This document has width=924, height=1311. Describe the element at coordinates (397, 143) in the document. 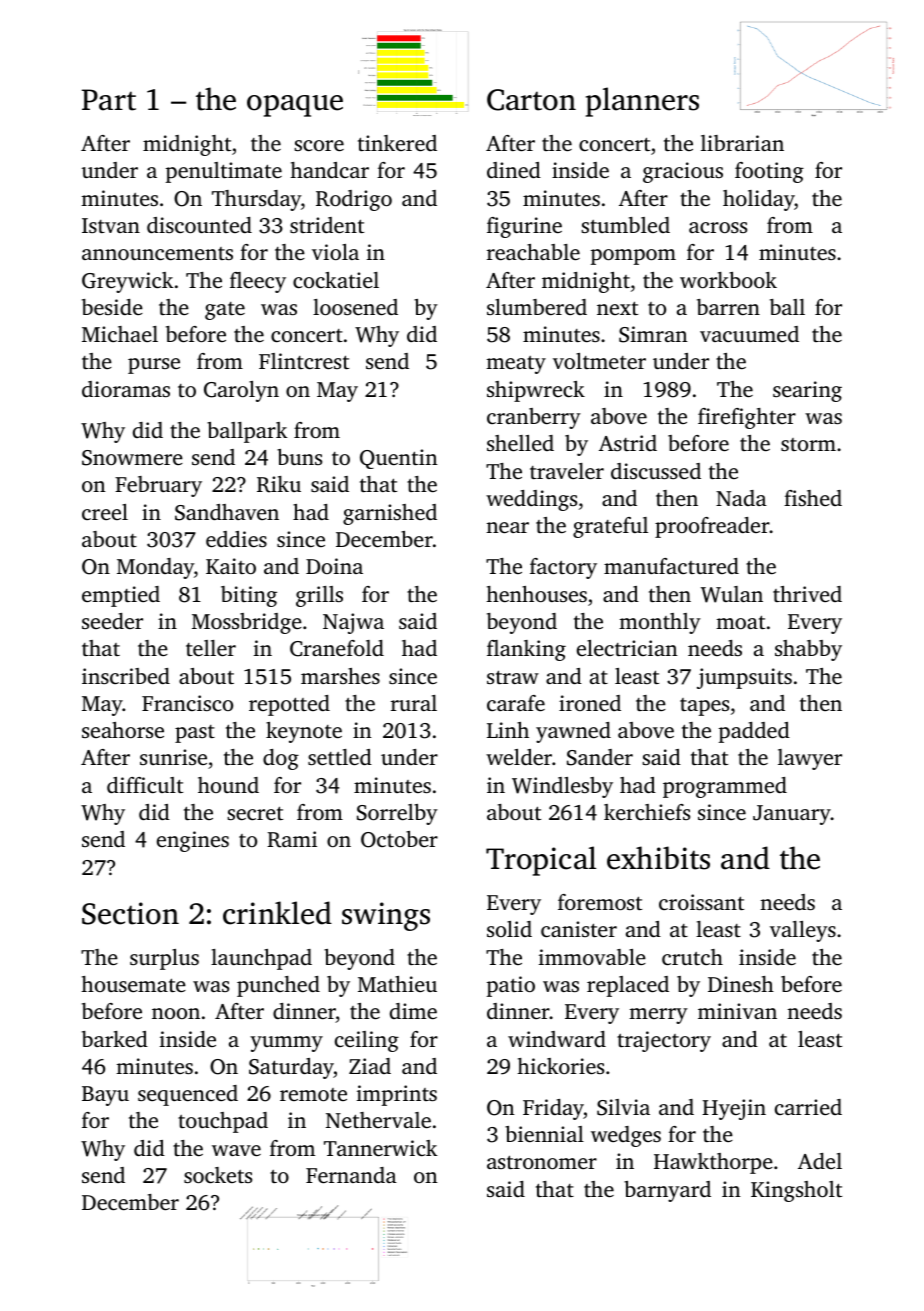

I see `tinkered` at that location.
